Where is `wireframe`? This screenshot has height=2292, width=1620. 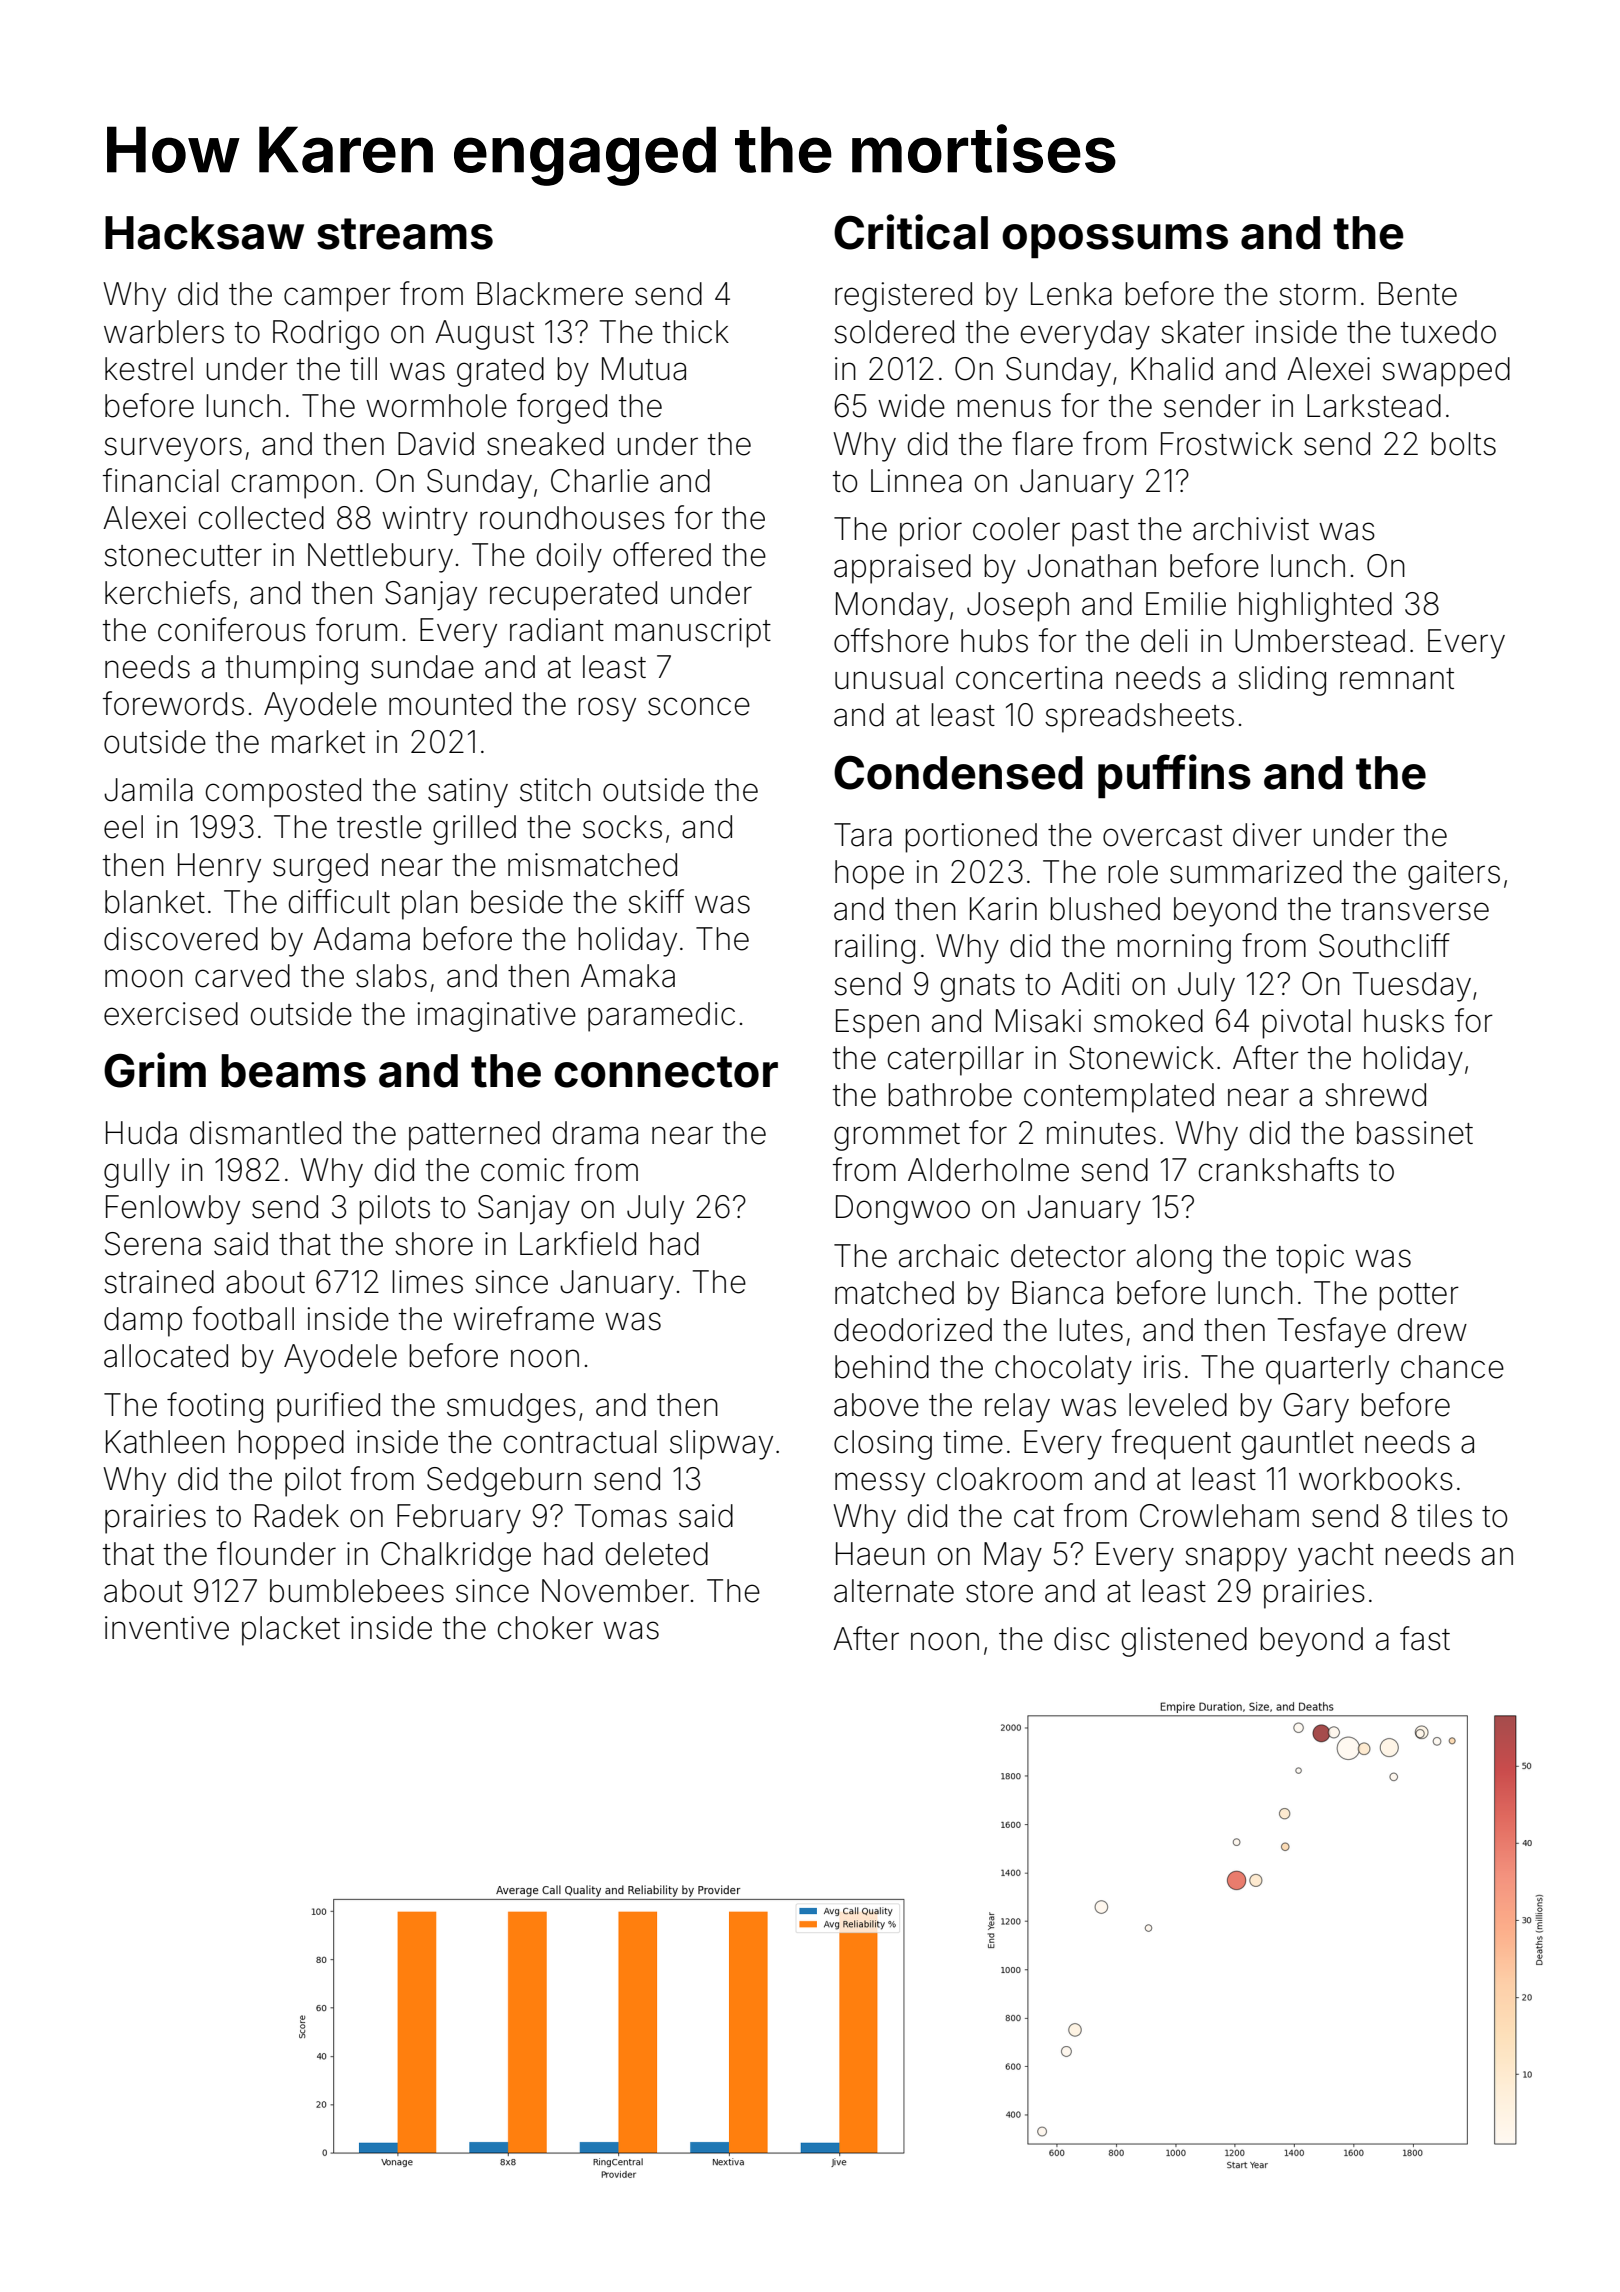 wireframe is located at coordinates (523, 1318).
